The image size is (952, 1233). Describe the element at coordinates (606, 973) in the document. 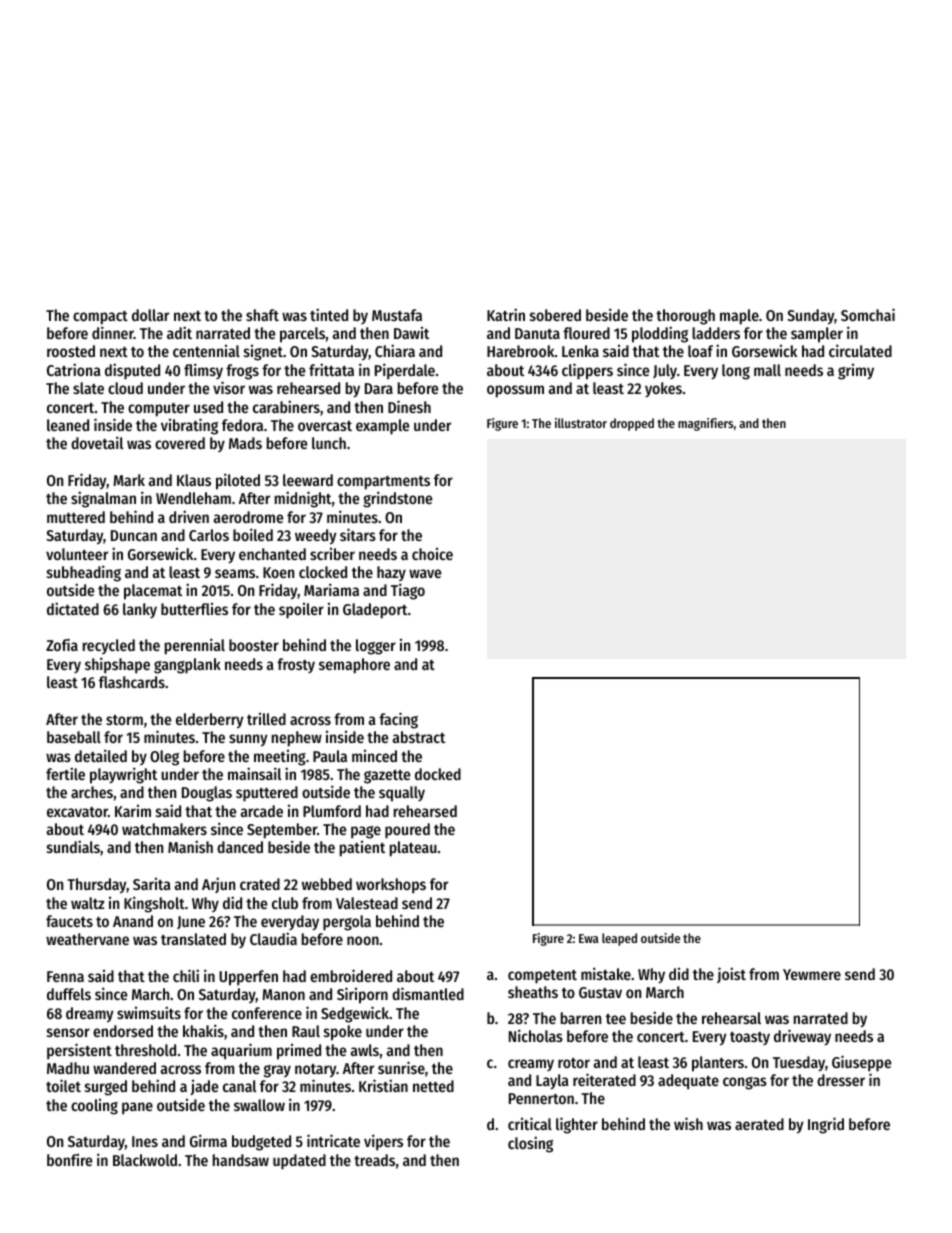

I see `mistake` at that location.
